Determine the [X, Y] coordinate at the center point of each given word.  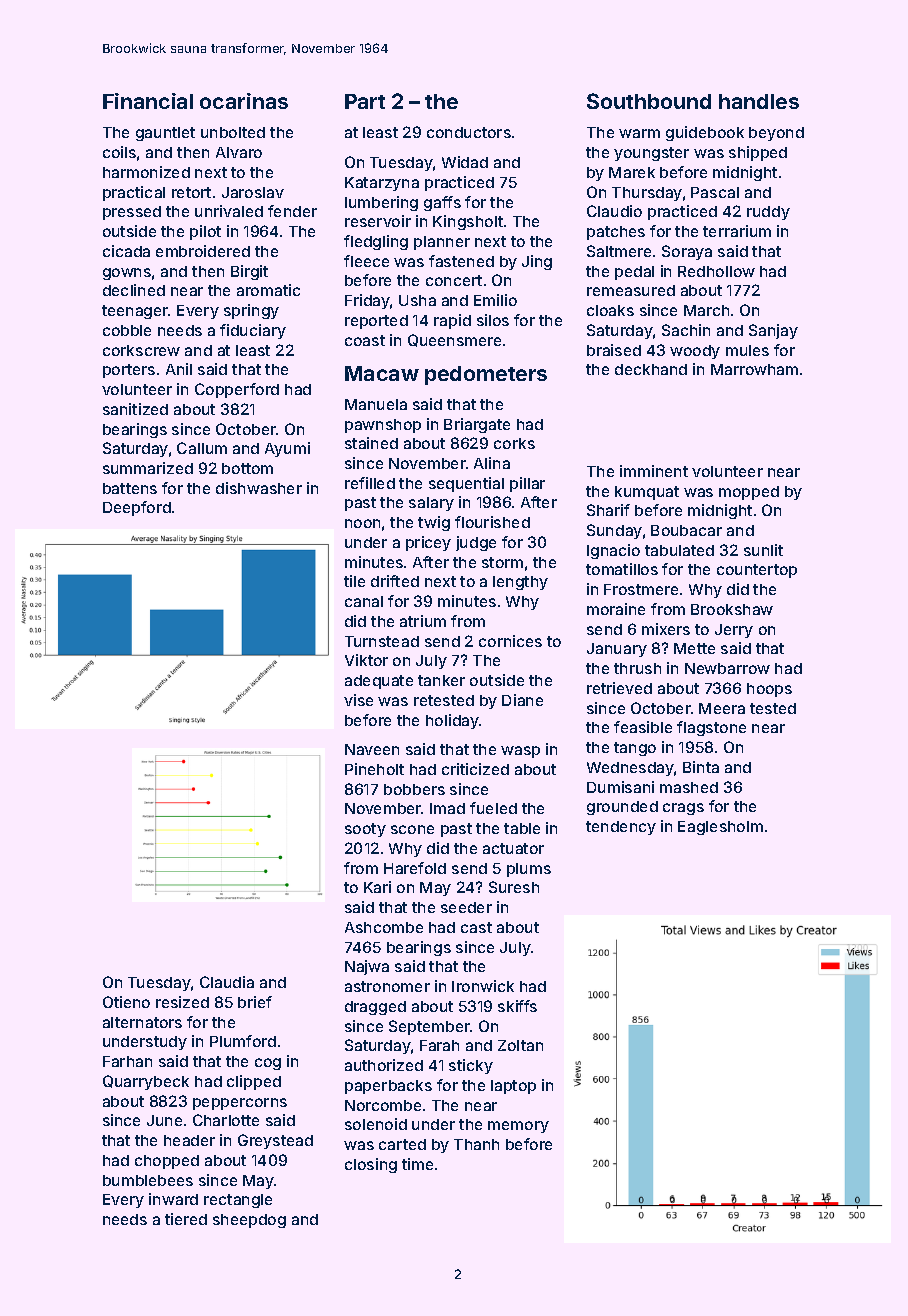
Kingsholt [468, 222]
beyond [776, 134]
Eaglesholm [720, 828]
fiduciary [253, 331]
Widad [465, 162]
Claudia [227, 982]
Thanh [476, 1144]
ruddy [768, 213]
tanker [441, 680]
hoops [769, 690]
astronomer [387, 986]
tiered [186, 1219]
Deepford [137, 508]
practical [134, 193]
